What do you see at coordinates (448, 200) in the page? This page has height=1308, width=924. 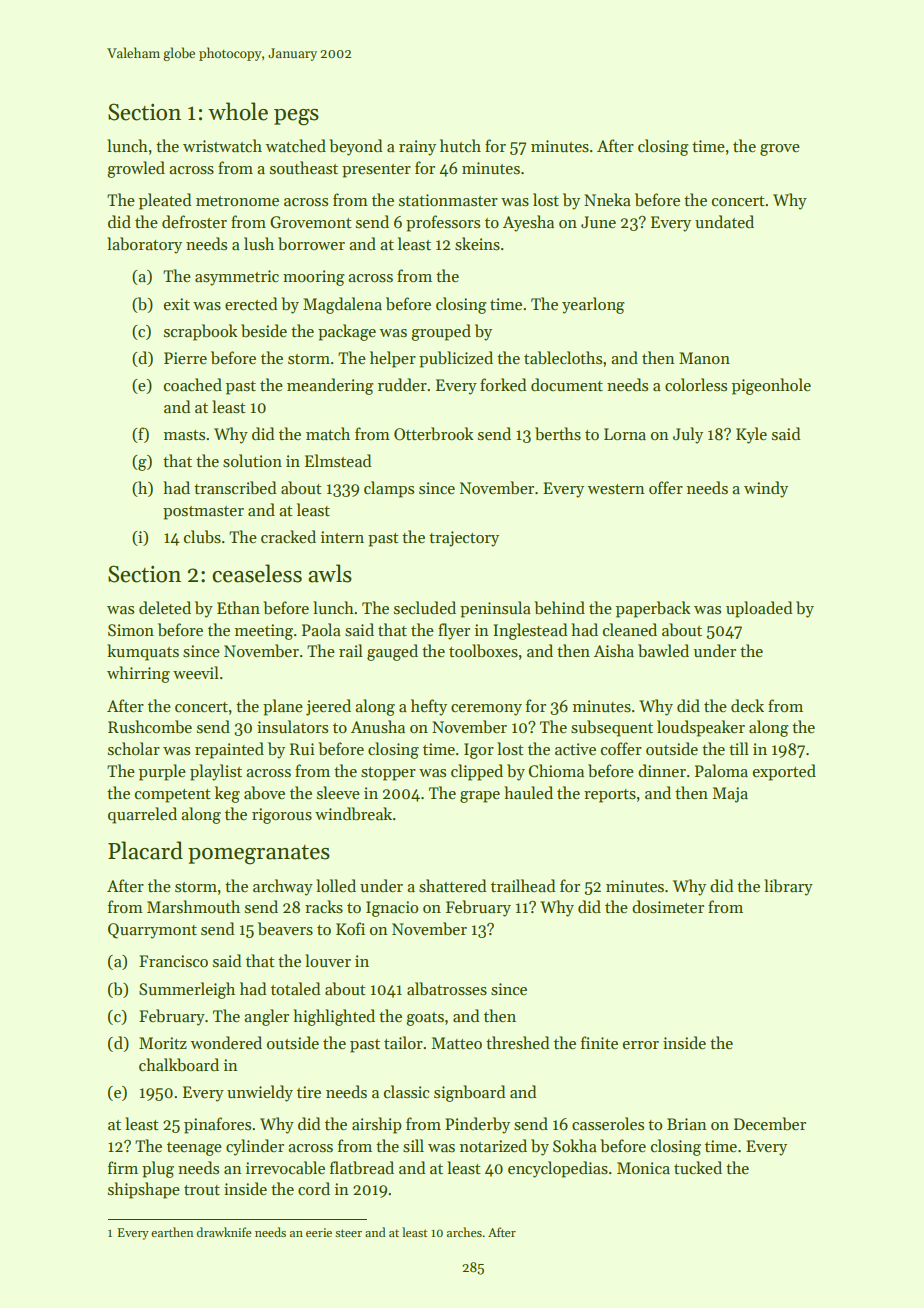 I see `stationmaster` at bounding box center [448, 200].
